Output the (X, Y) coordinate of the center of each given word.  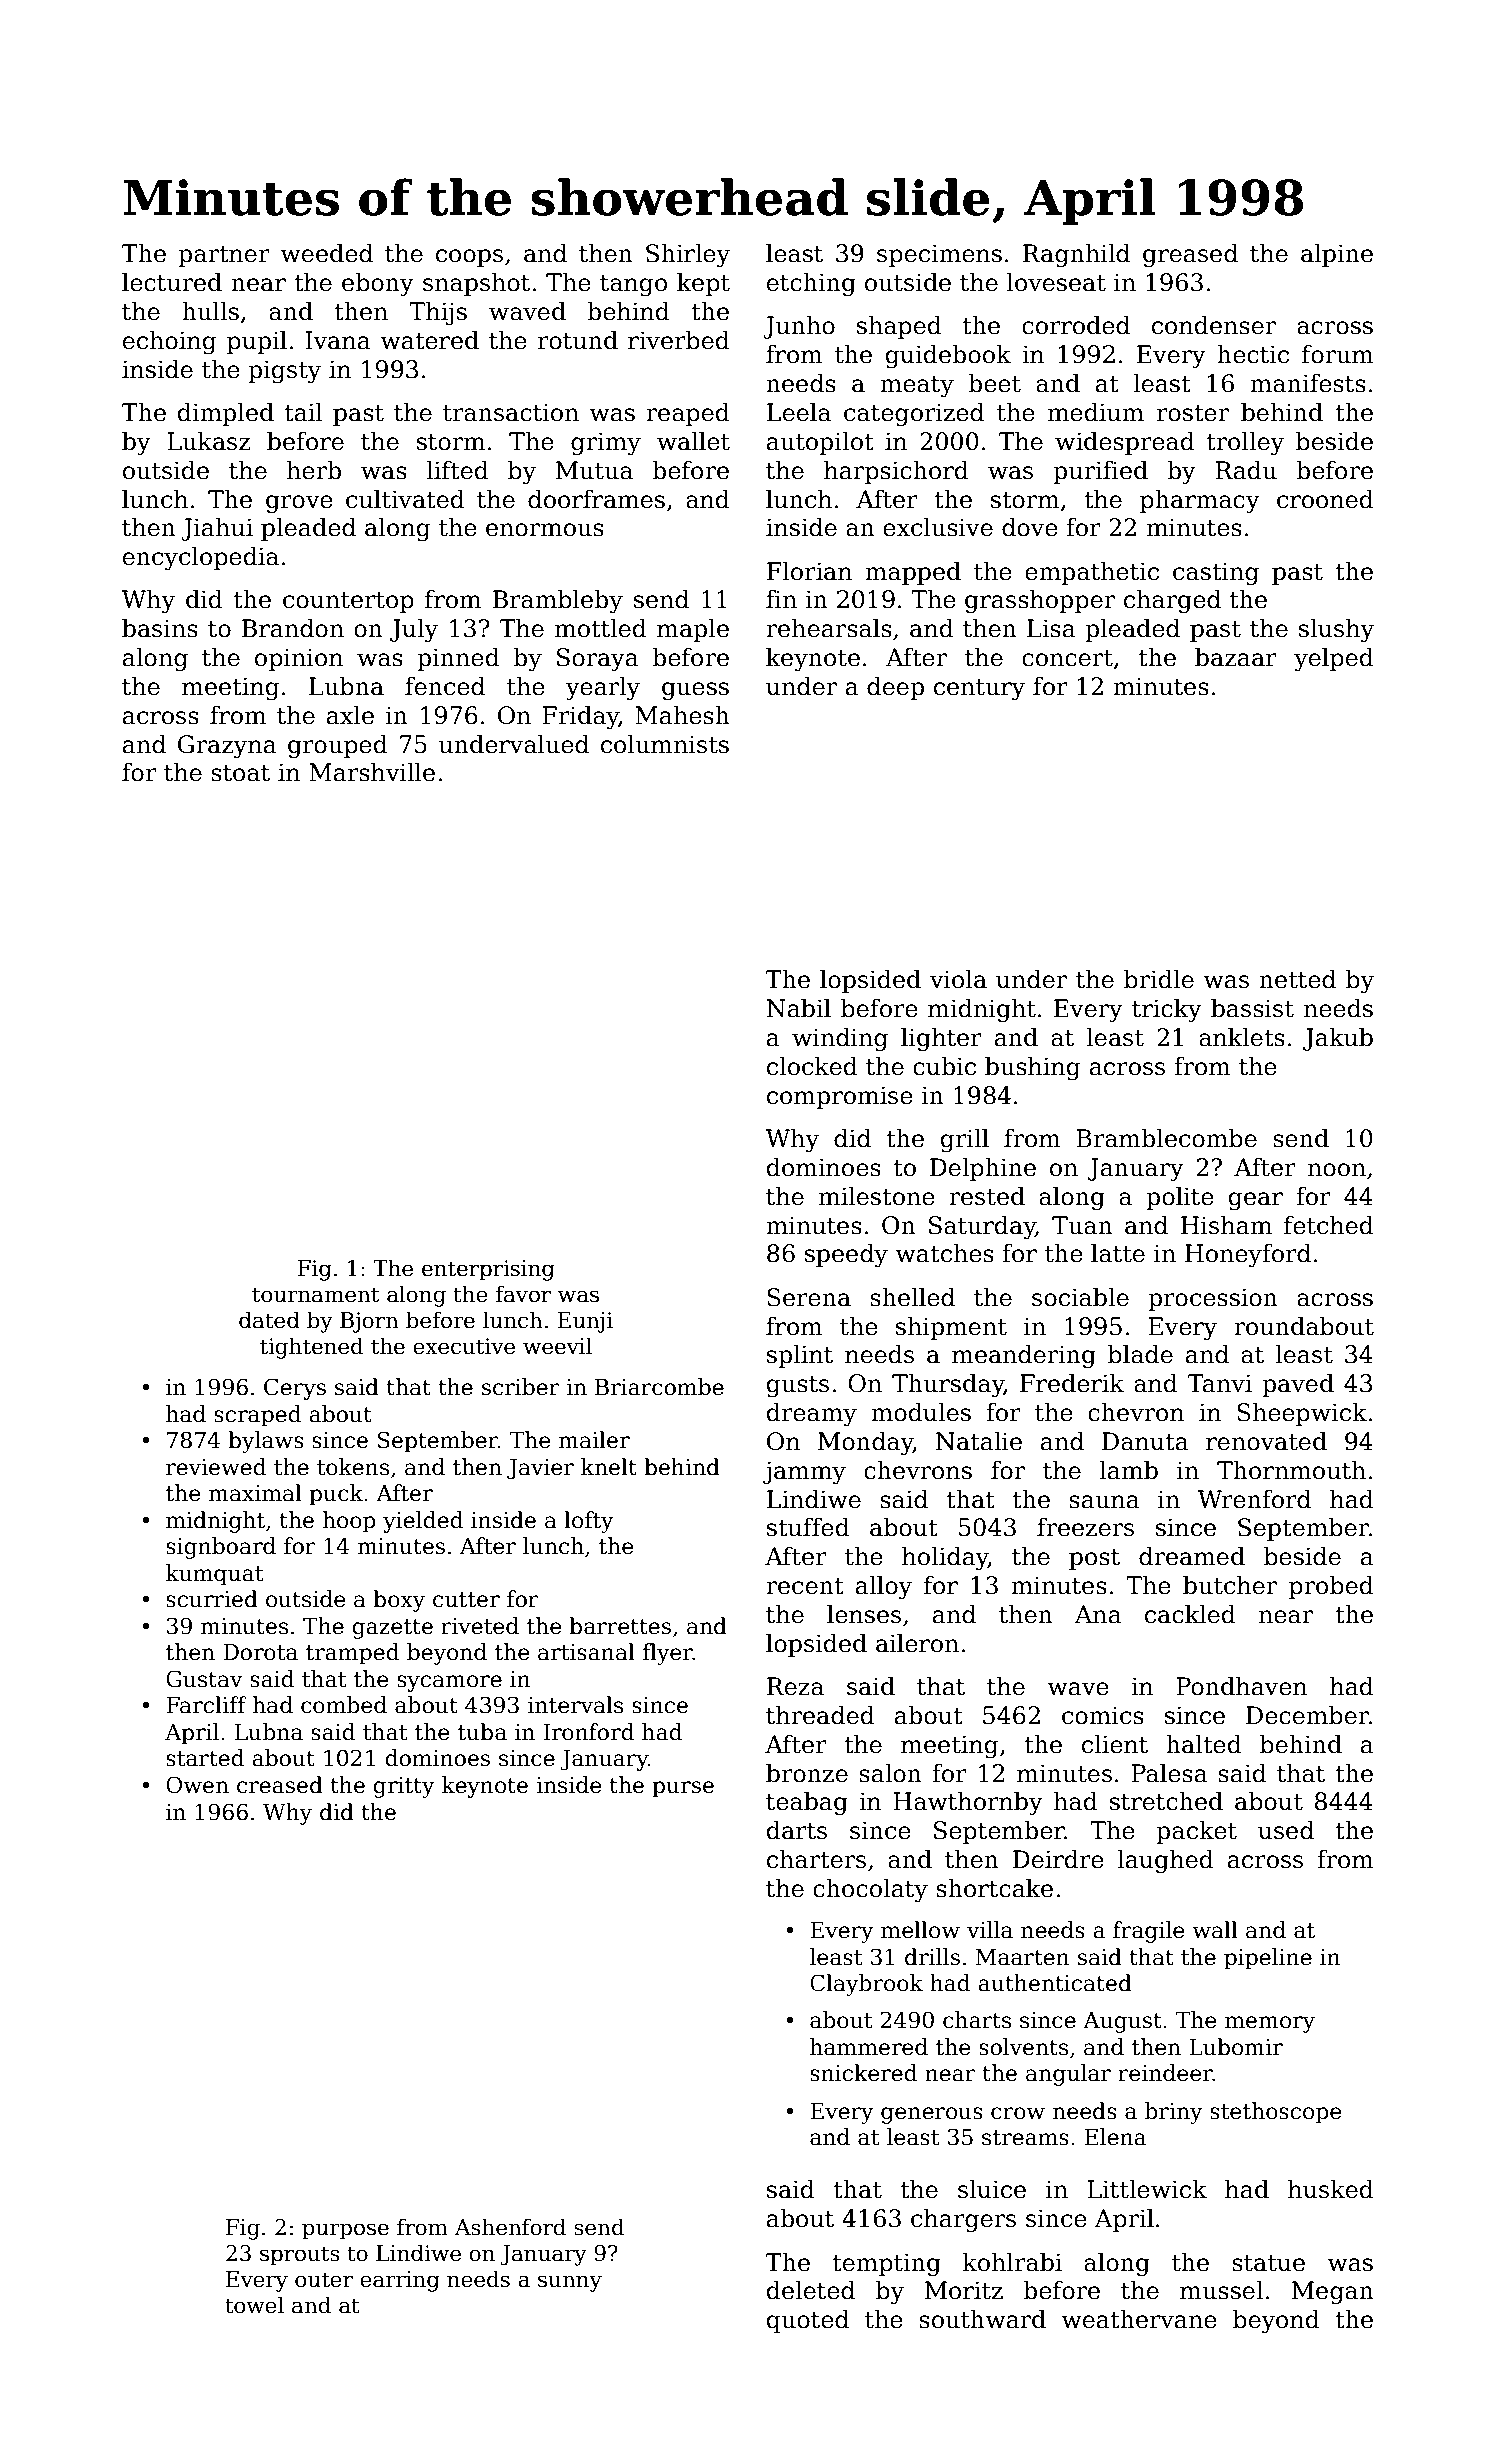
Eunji (585, 1322)
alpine (1337, 255)
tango (633, 285)
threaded (820, 1715)
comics (1103, 1715)
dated (269, 1320)
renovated (1266, 1441)
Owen (197, 1785)
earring (400, 2281)
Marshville (372, 772)
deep (895, 688)
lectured (172, 282)
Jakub (1338, 1039)
